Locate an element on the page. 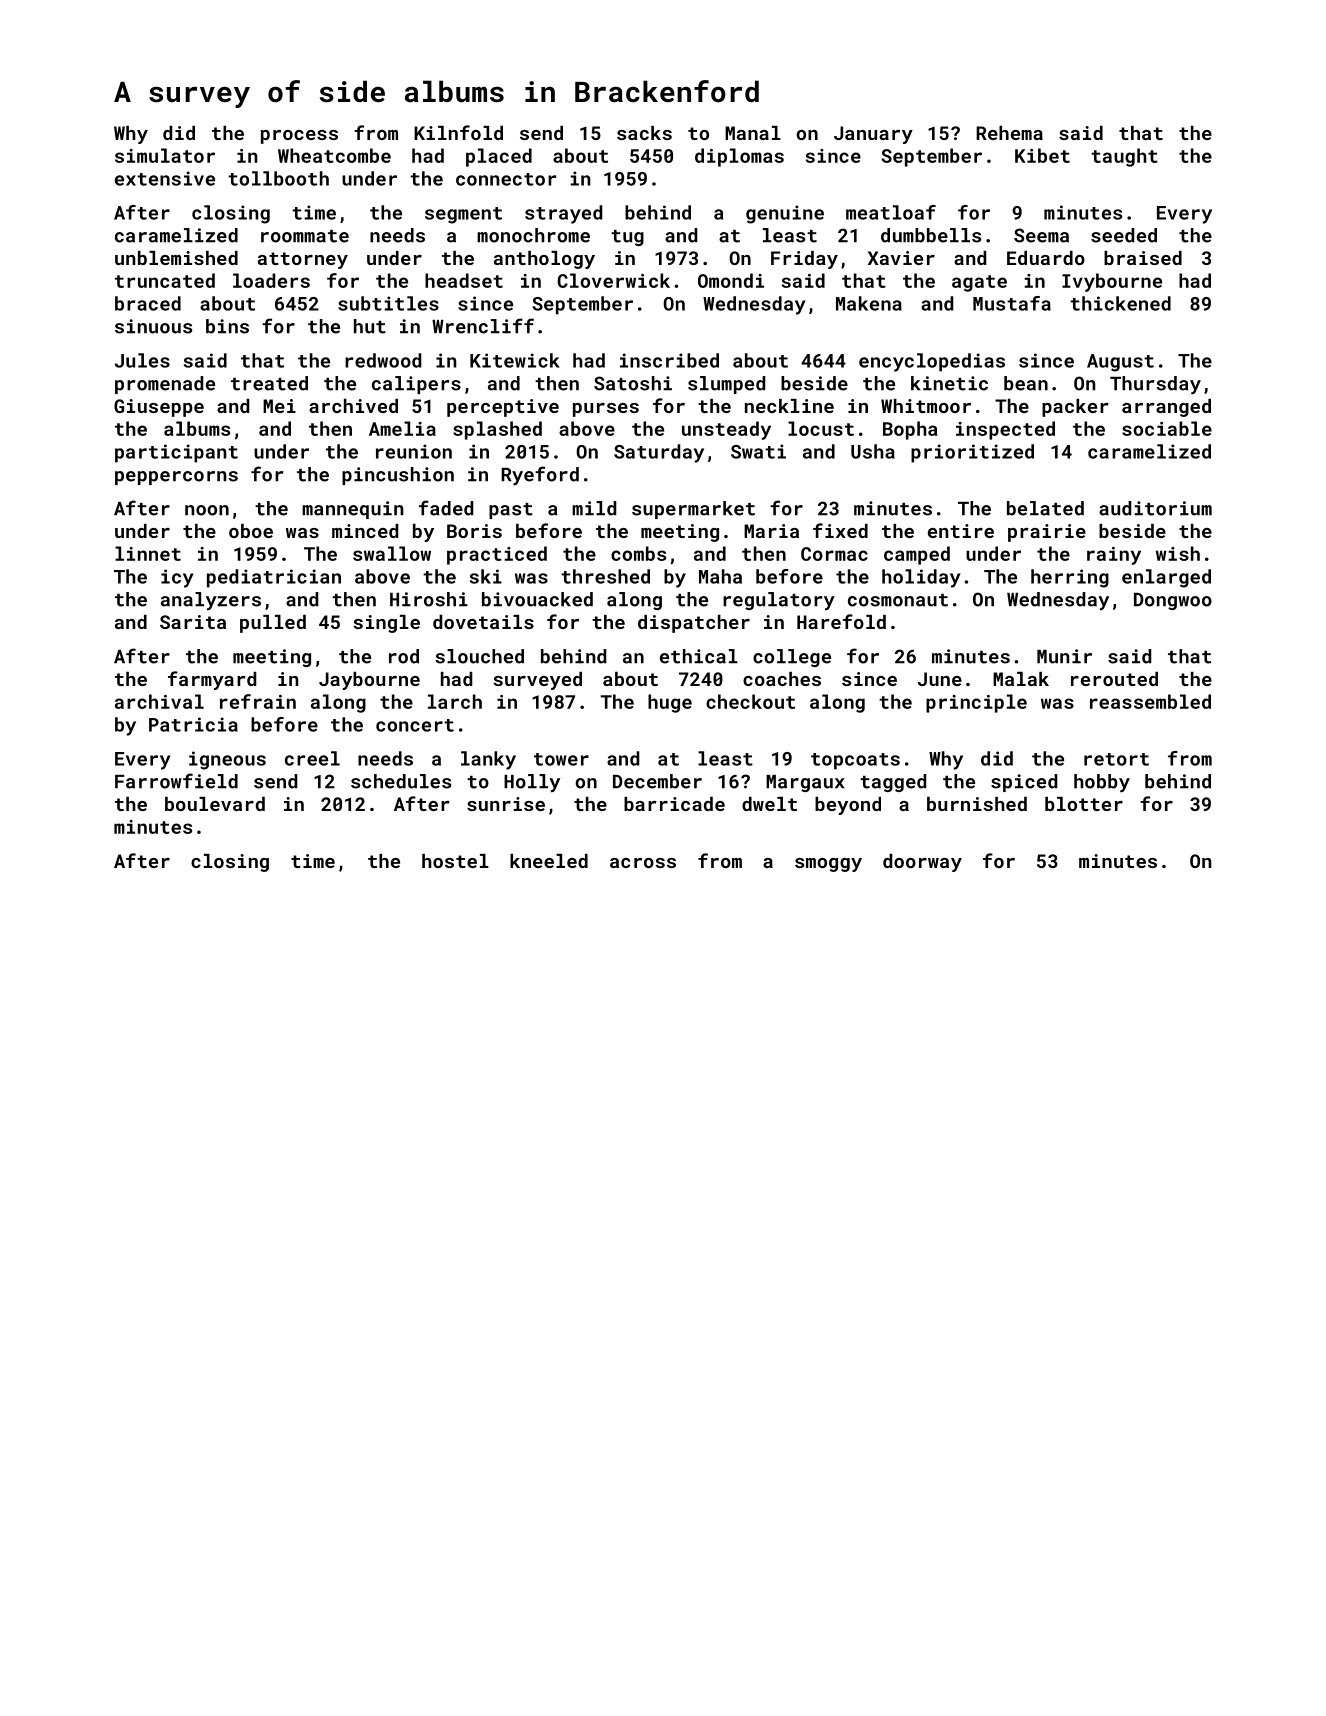  packer is located at coordinates (1075, 408).
